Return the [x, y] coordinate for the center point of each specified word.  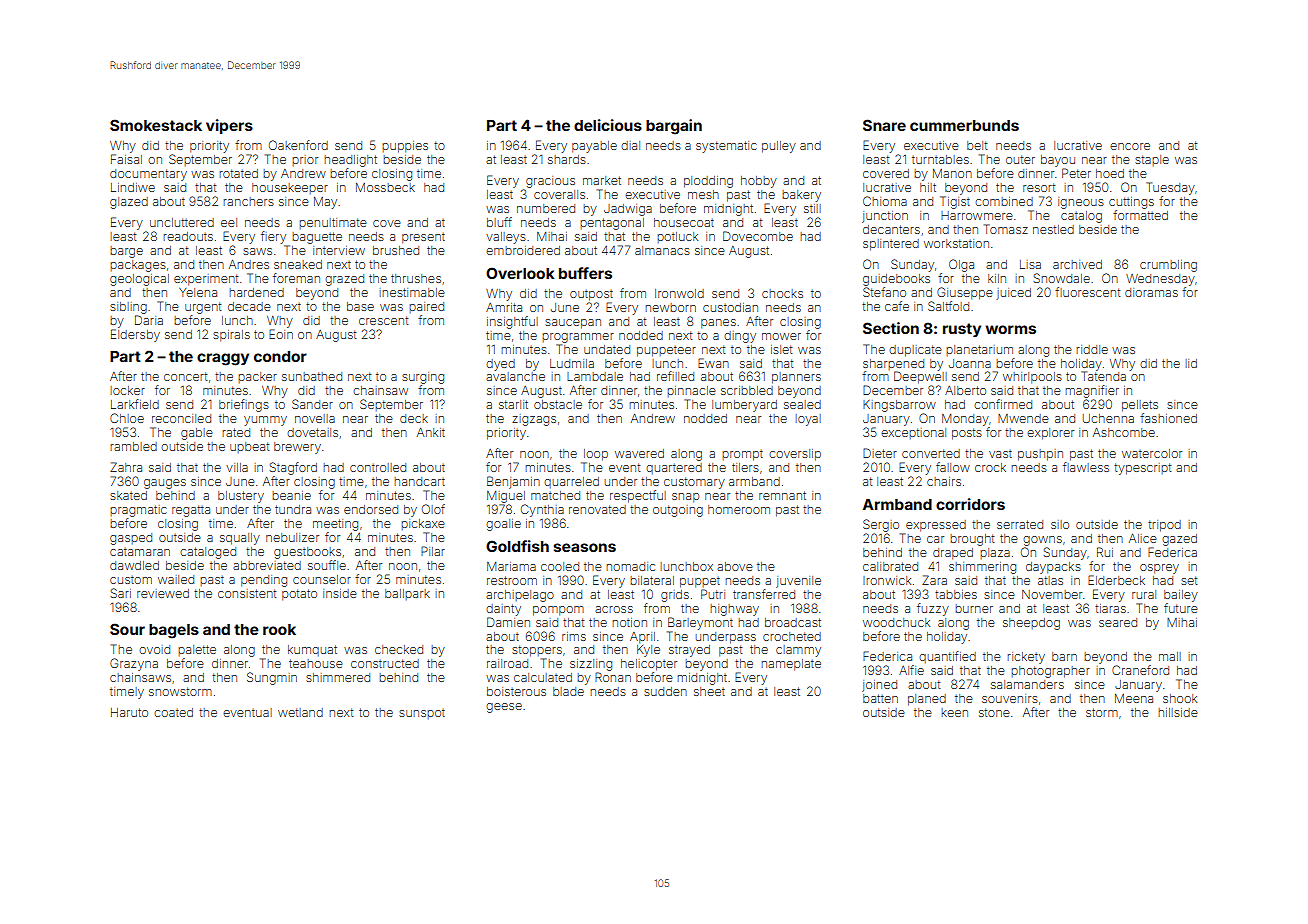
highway [734, 610]
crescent [384, 320]
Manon [952, 173]
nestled [1053, 229]
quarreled [571, 482]
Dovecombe [758, 236]
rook [279, 629]
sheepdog [1031, 624]
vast [1000, 454]
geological [139, 280]
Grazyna [134, 664]
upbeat [250, 447]
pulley [779, 147]
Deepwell [920, 377]
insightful [512, 322]
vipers [229, 126]
